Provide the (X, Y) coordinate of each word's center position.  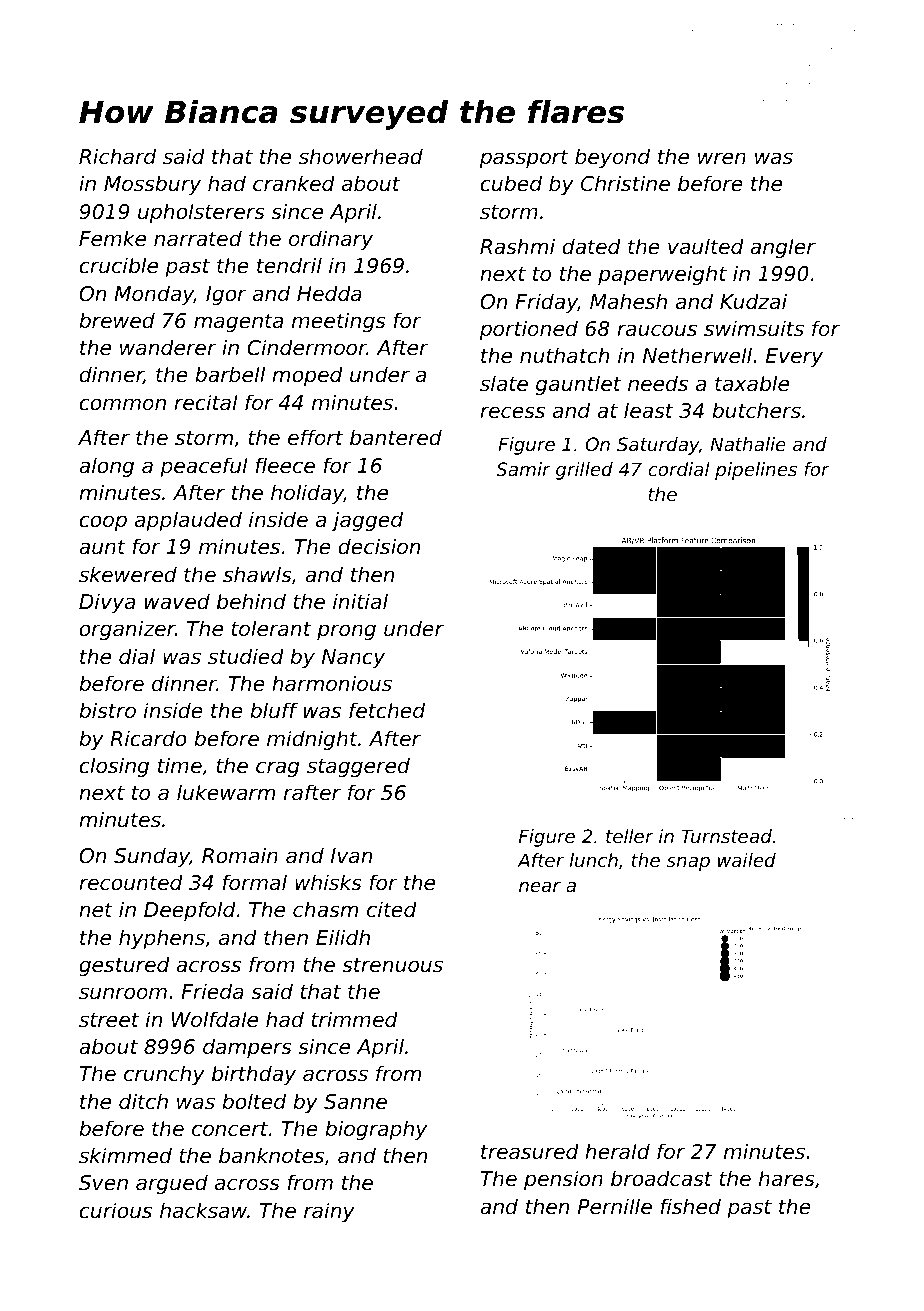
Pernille (615, 1206)
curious (115, 1210)
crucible (118, 265)
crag (278, 769)
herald (617, 1151)
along (106, 467)
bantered (396, 437)
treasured (530, 1151)
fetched (387, 710)
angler (783, 248)
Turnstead (726, 836)
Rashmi (517, 246)
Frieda (212, 991)
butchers (756, 410)
